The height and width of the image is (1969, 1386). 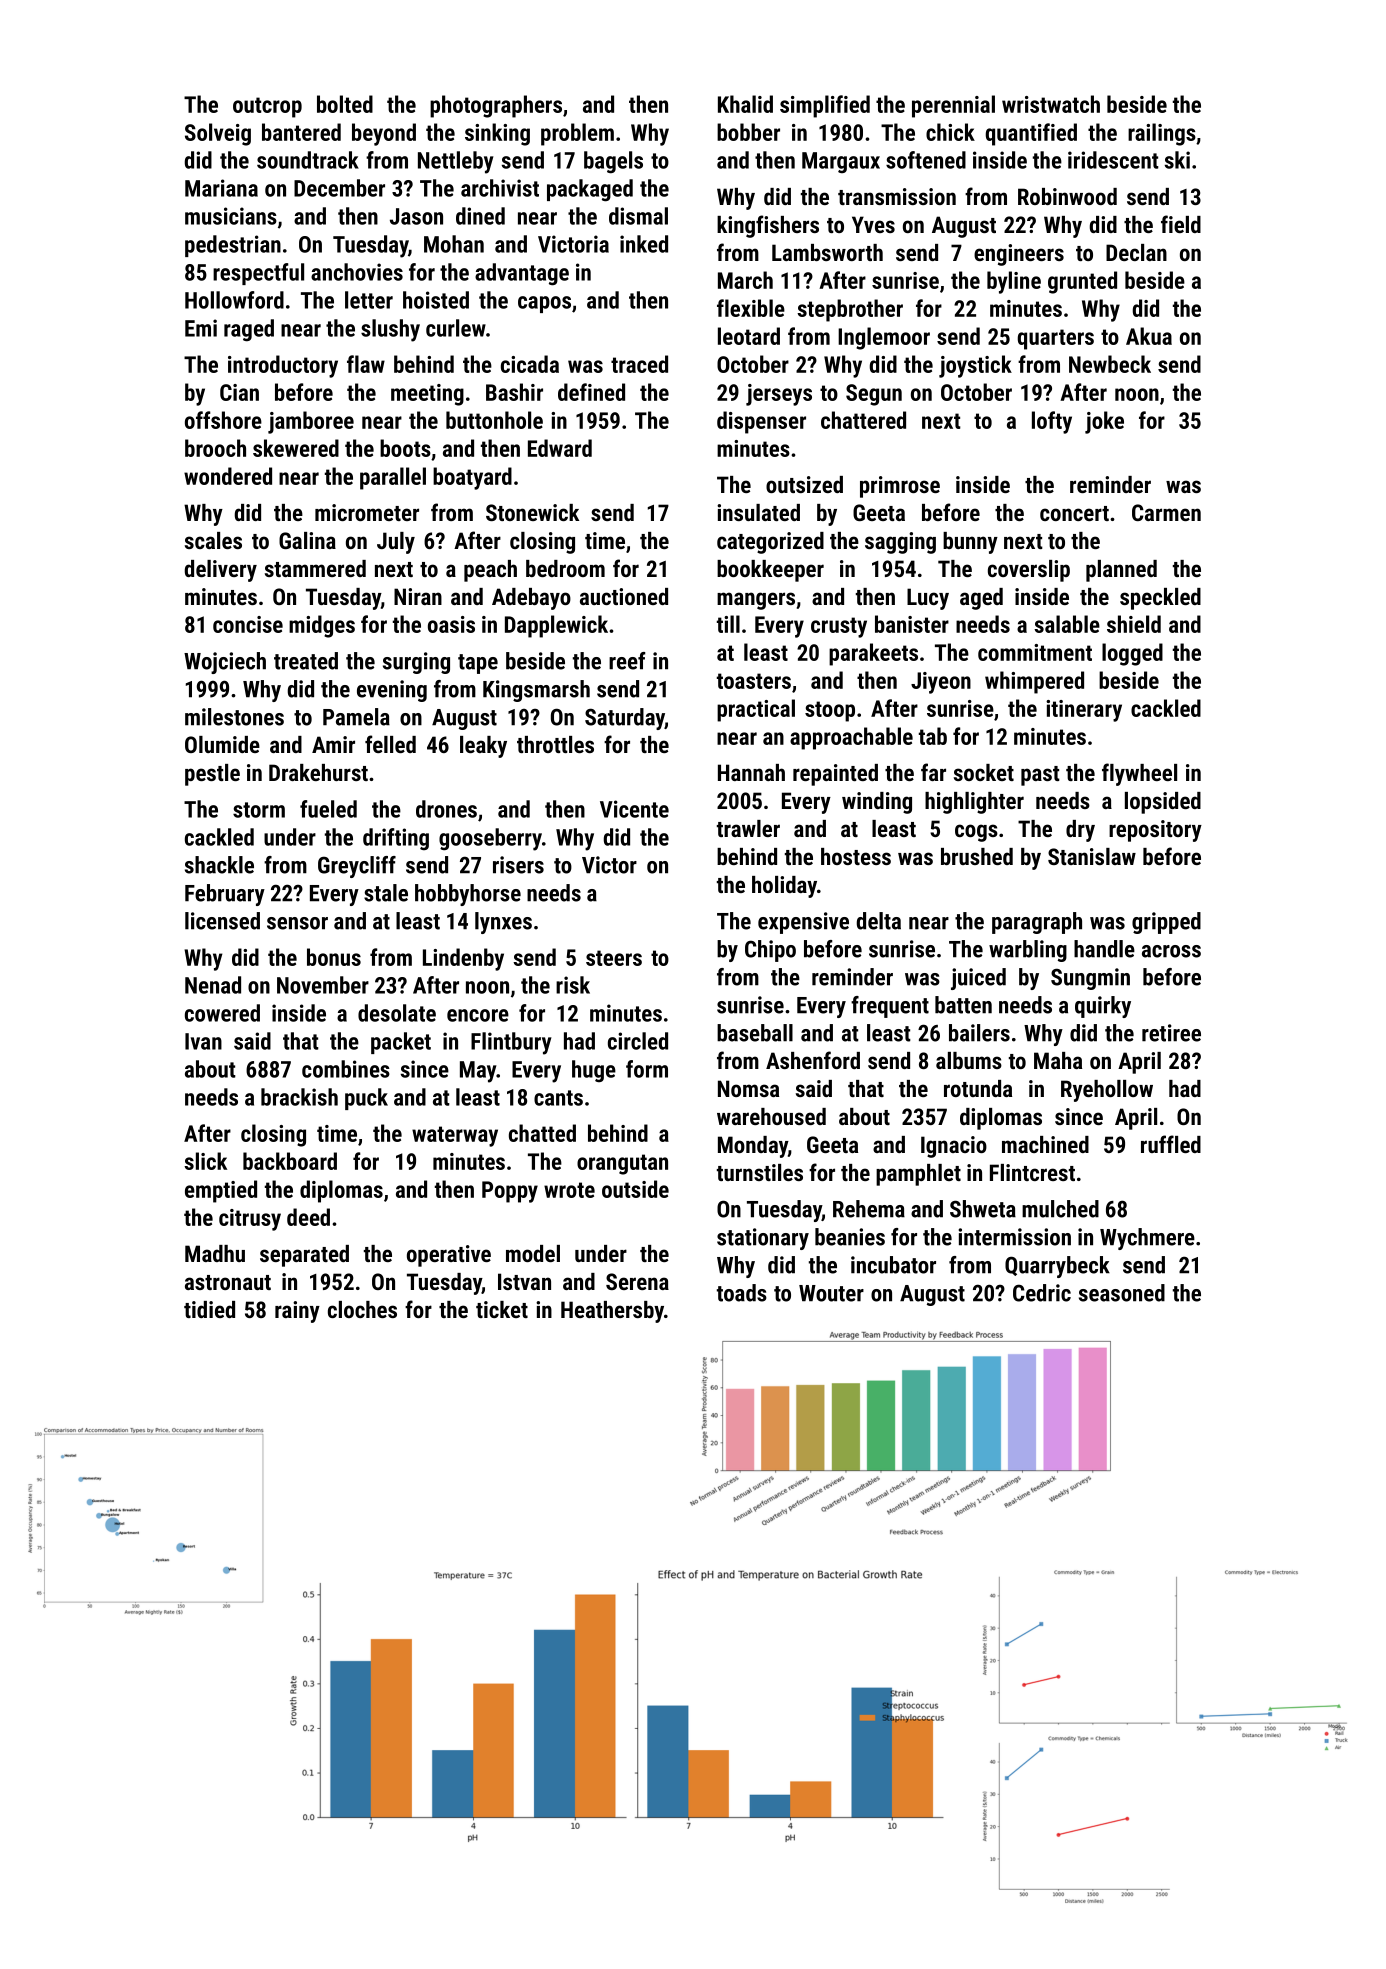 I want to click on juiced, so click(x=978, y=979).
